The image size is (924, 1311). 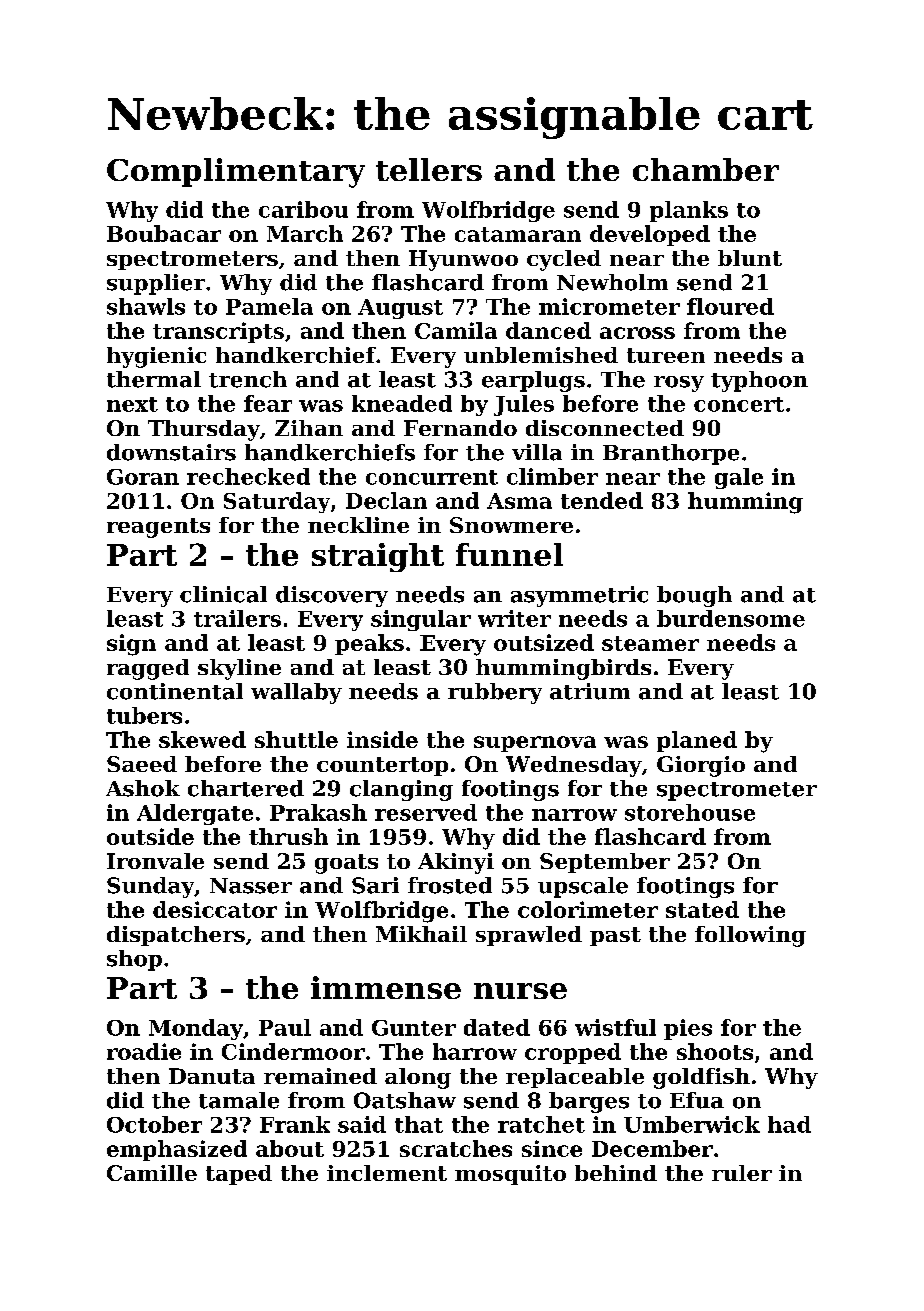 What do you see at coordinates (609, 306) in the screenshot?
I see `micrometer` at bounding box center [609, 306].
